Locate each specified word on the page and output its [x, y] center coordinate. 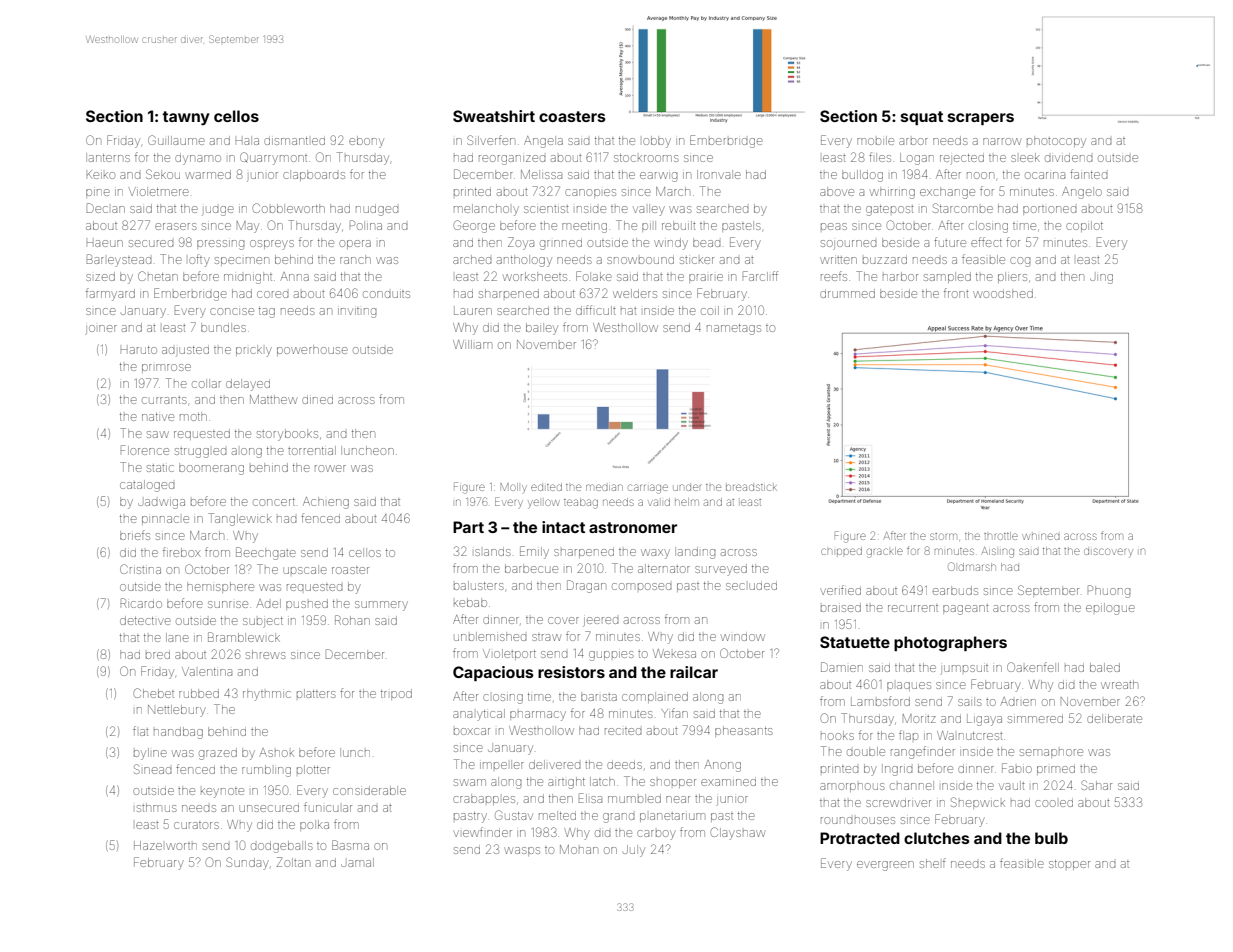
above [837, 191]
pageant [965, 610]
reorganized [512, 160]
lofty [199, 260]
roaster [350, 570]
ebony [366, 142]
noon [980, 175]
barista [599, 696]
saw [158, 434]
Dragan [586, 586]
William [472, 344]
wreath [1119, 684]
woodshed [1003, 293]
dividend [1068, 158]
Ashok [276, 752]
